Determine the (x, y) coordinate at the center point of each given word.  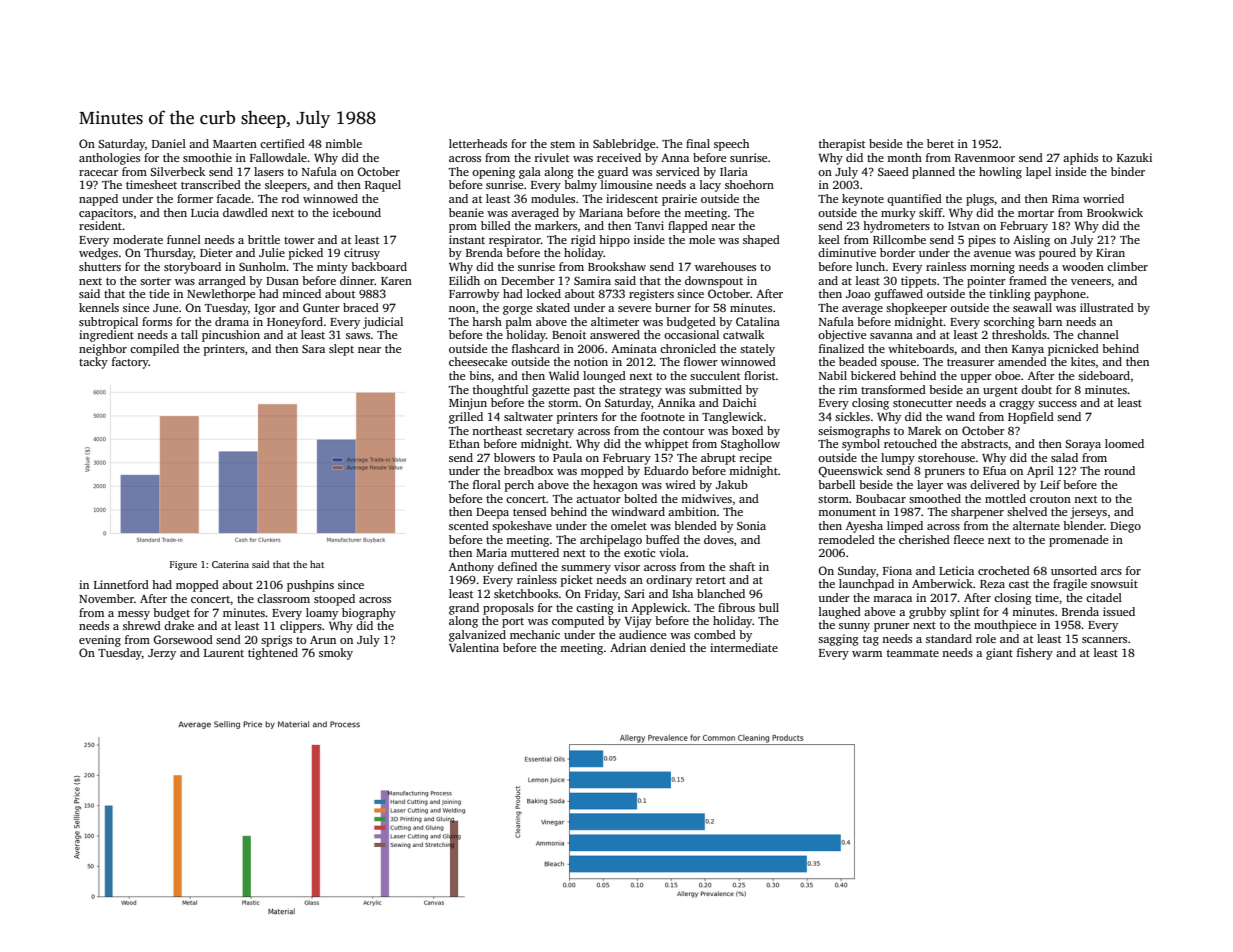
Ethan (464, 443)
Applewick (659, 609)
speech (731, 145)
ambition (692, 511)
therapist (842, 145)
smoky (336, 654)
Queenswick (850, 472)
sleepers (286, 186)
